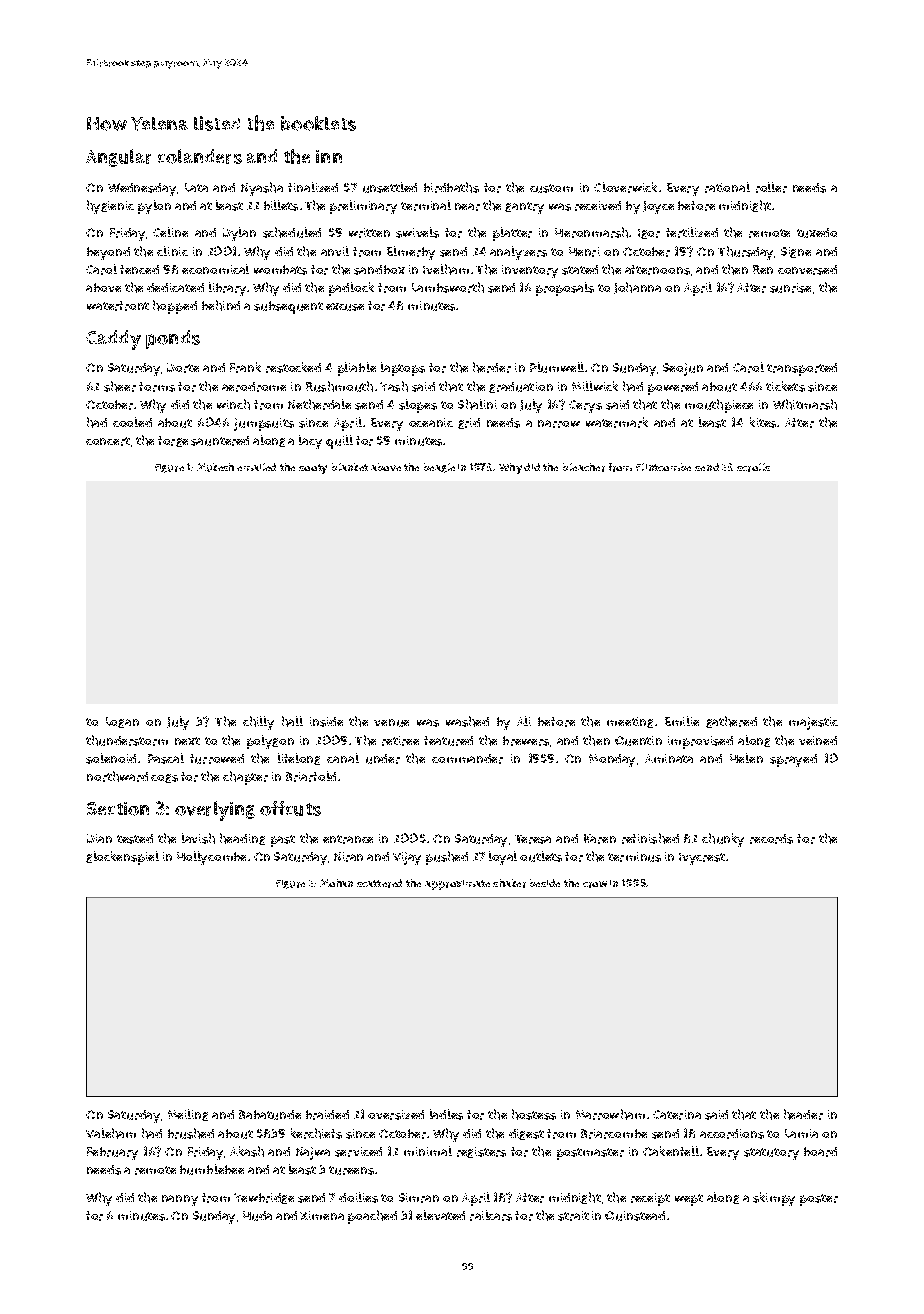  Describe the element at coordinates (534, 1114) in the screenshot. I see `hostess` at that location.
